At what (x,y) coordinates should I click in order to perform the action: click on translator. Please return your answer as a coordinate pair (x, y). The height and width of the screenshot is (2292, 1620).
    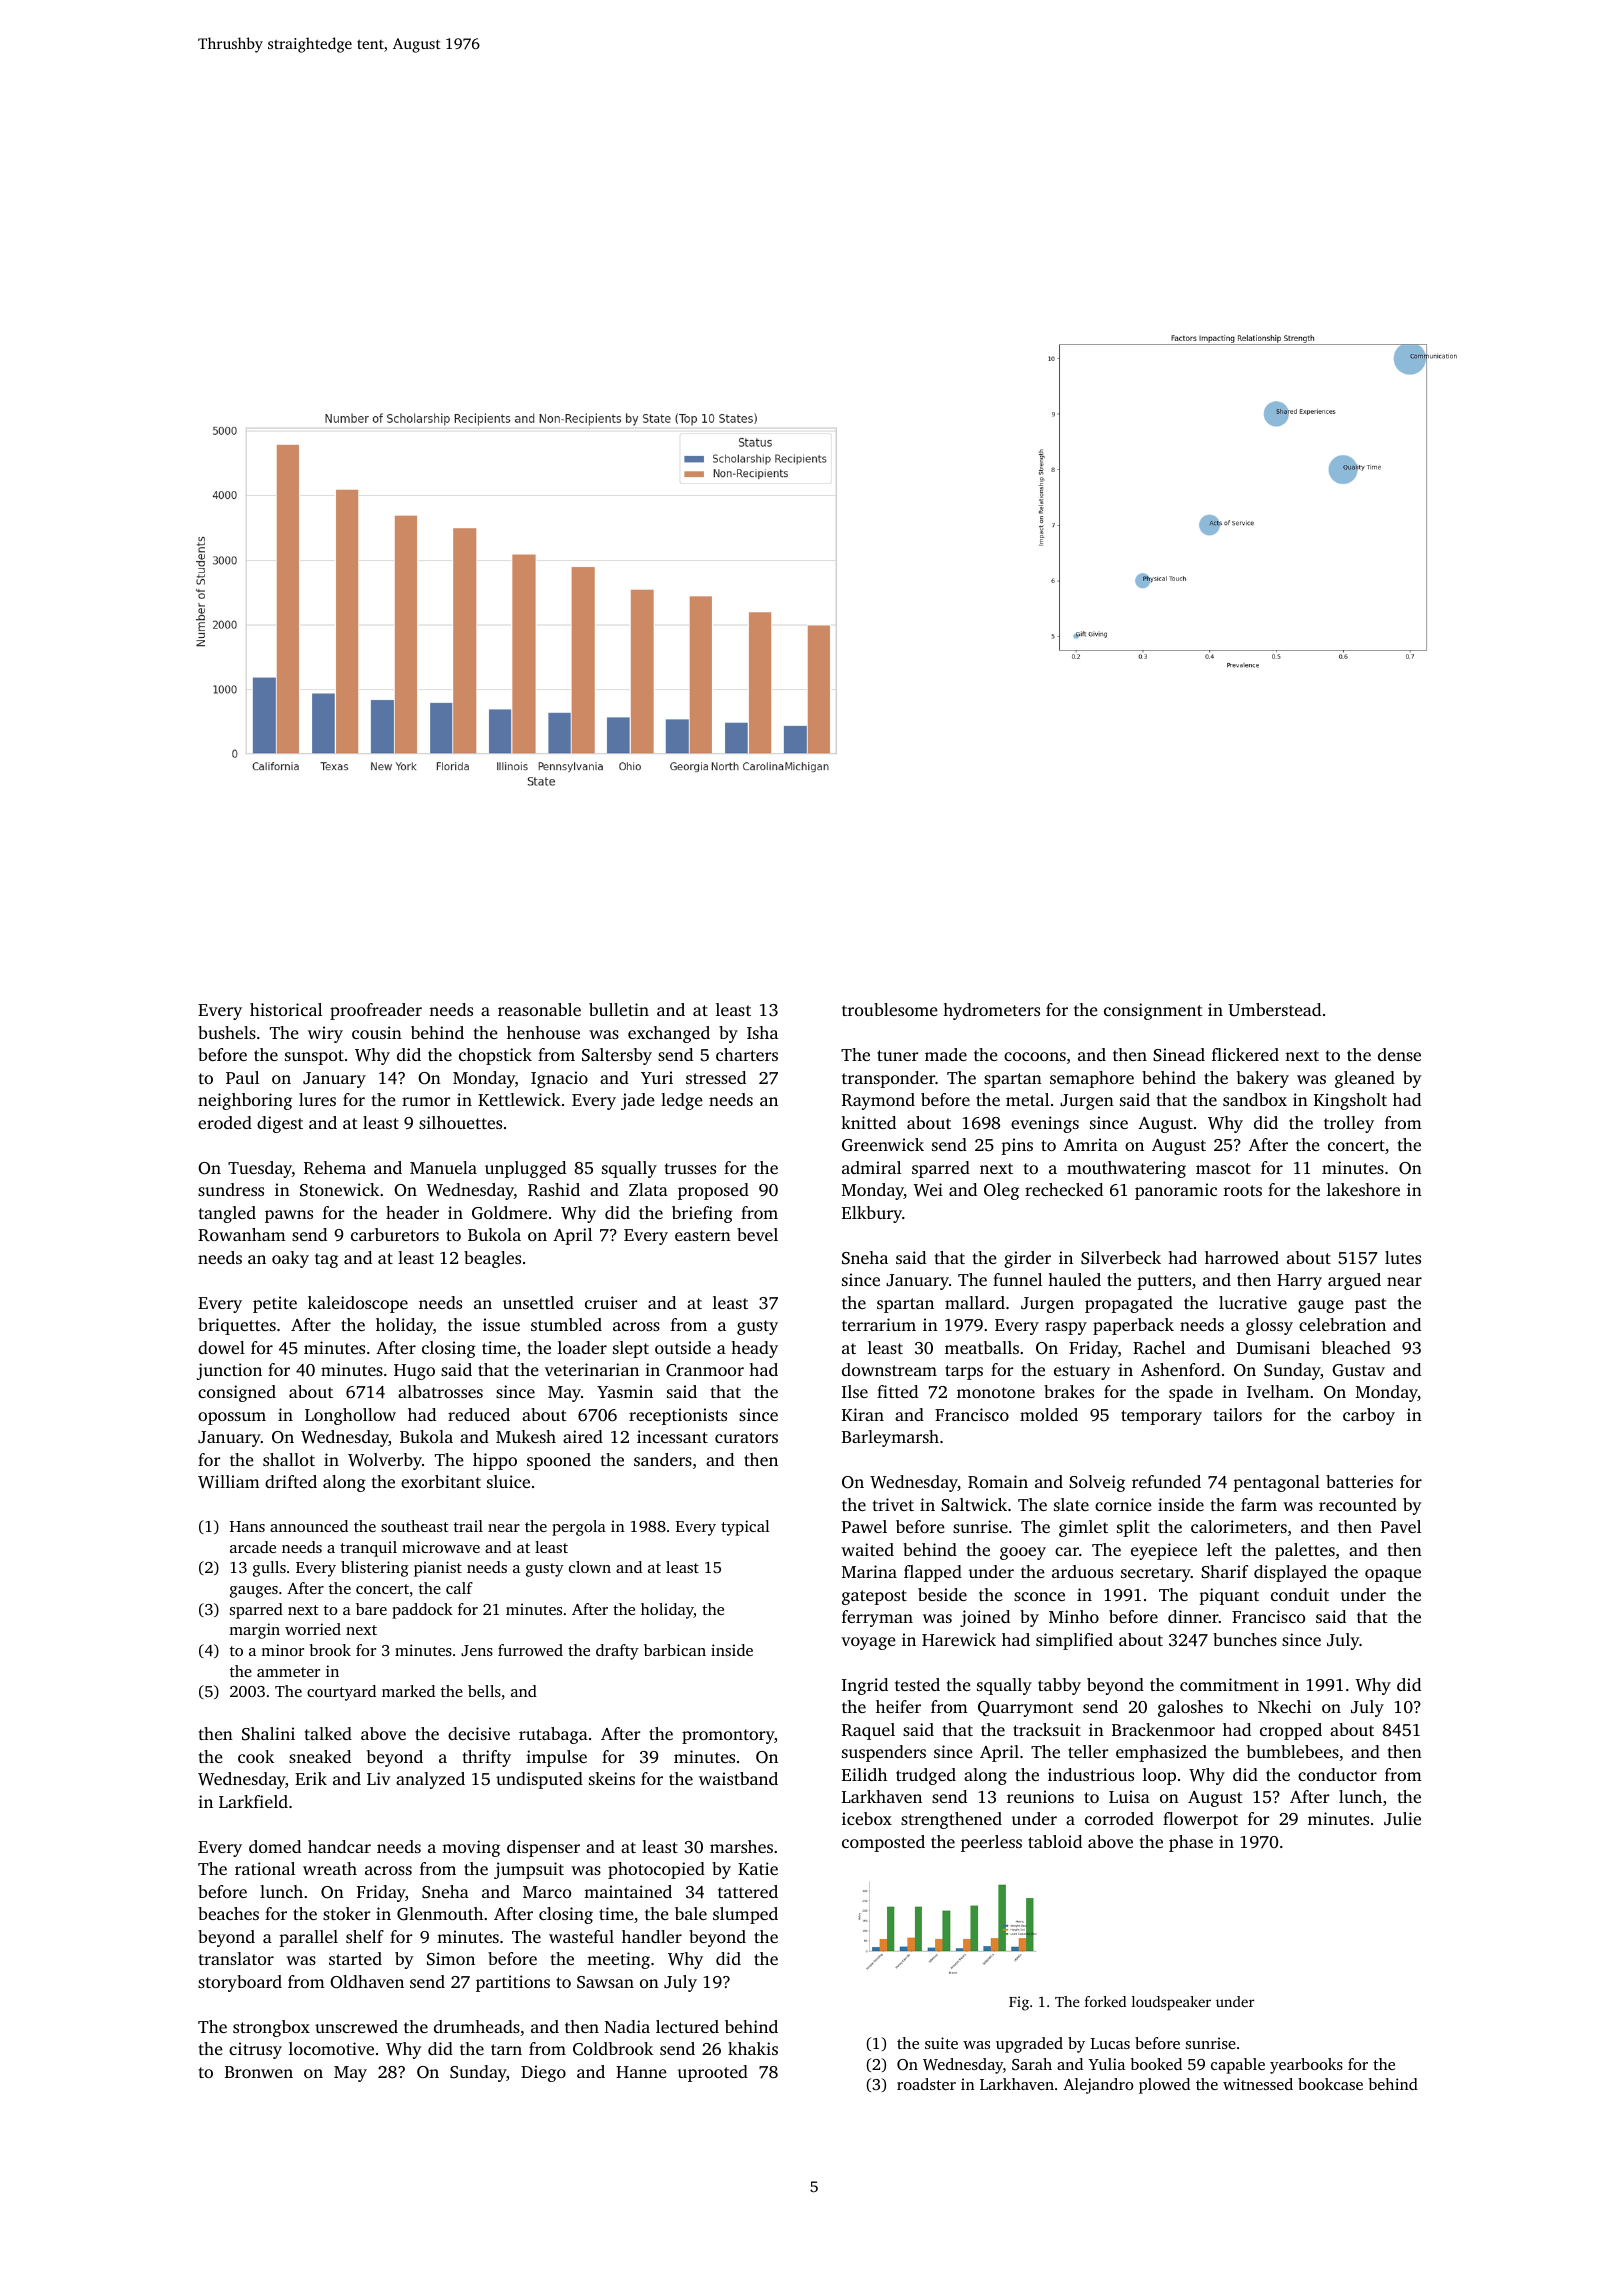
    Looking at the image, I should click on (236, 1958).
